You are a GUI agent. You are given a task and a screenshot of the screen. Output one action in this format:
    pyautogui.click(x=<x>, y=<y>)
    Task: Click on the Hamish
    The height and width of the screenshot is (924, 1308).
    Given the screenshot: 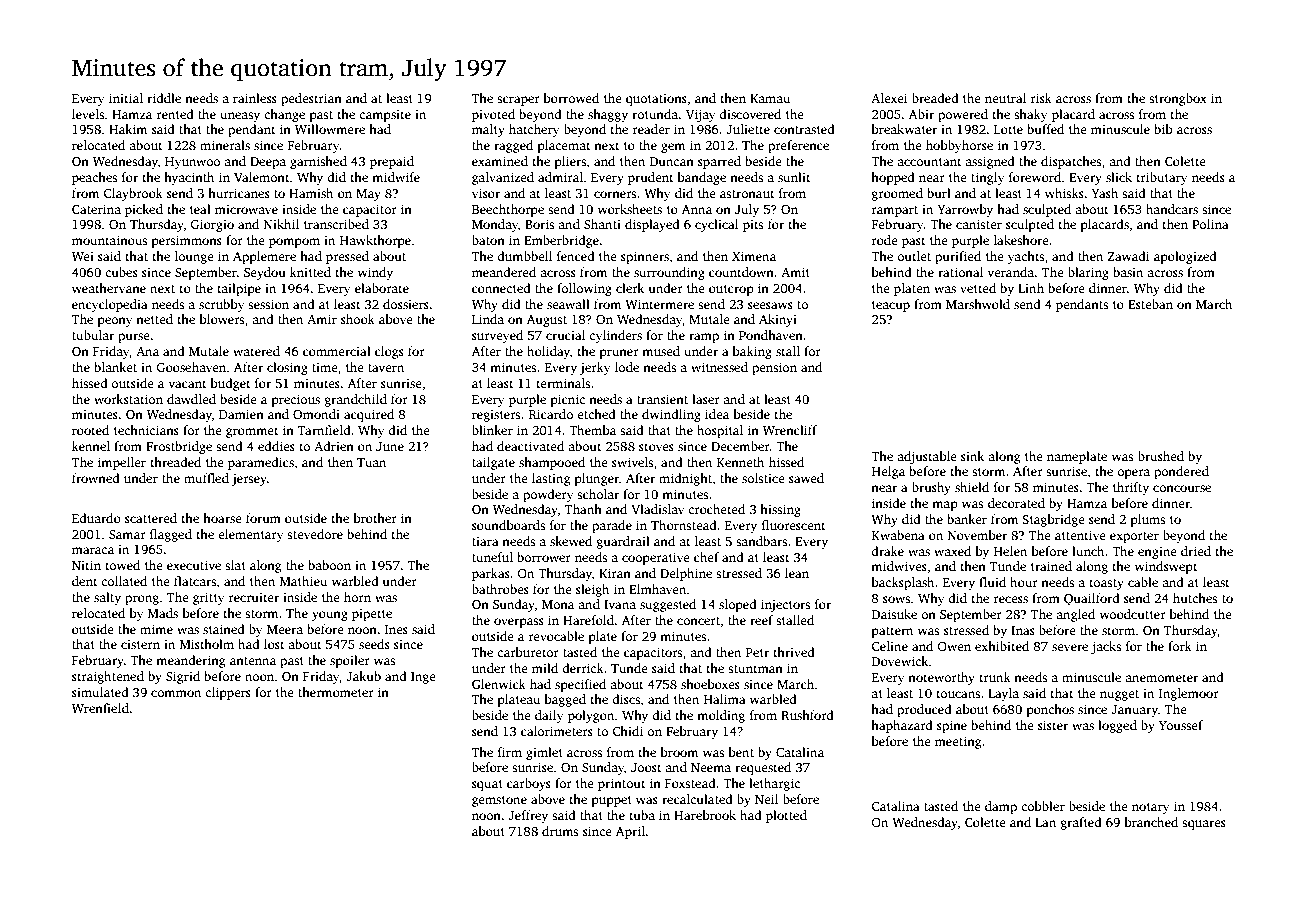 What is the action you would take?
    pyautogui.click(x=311, y=193)
